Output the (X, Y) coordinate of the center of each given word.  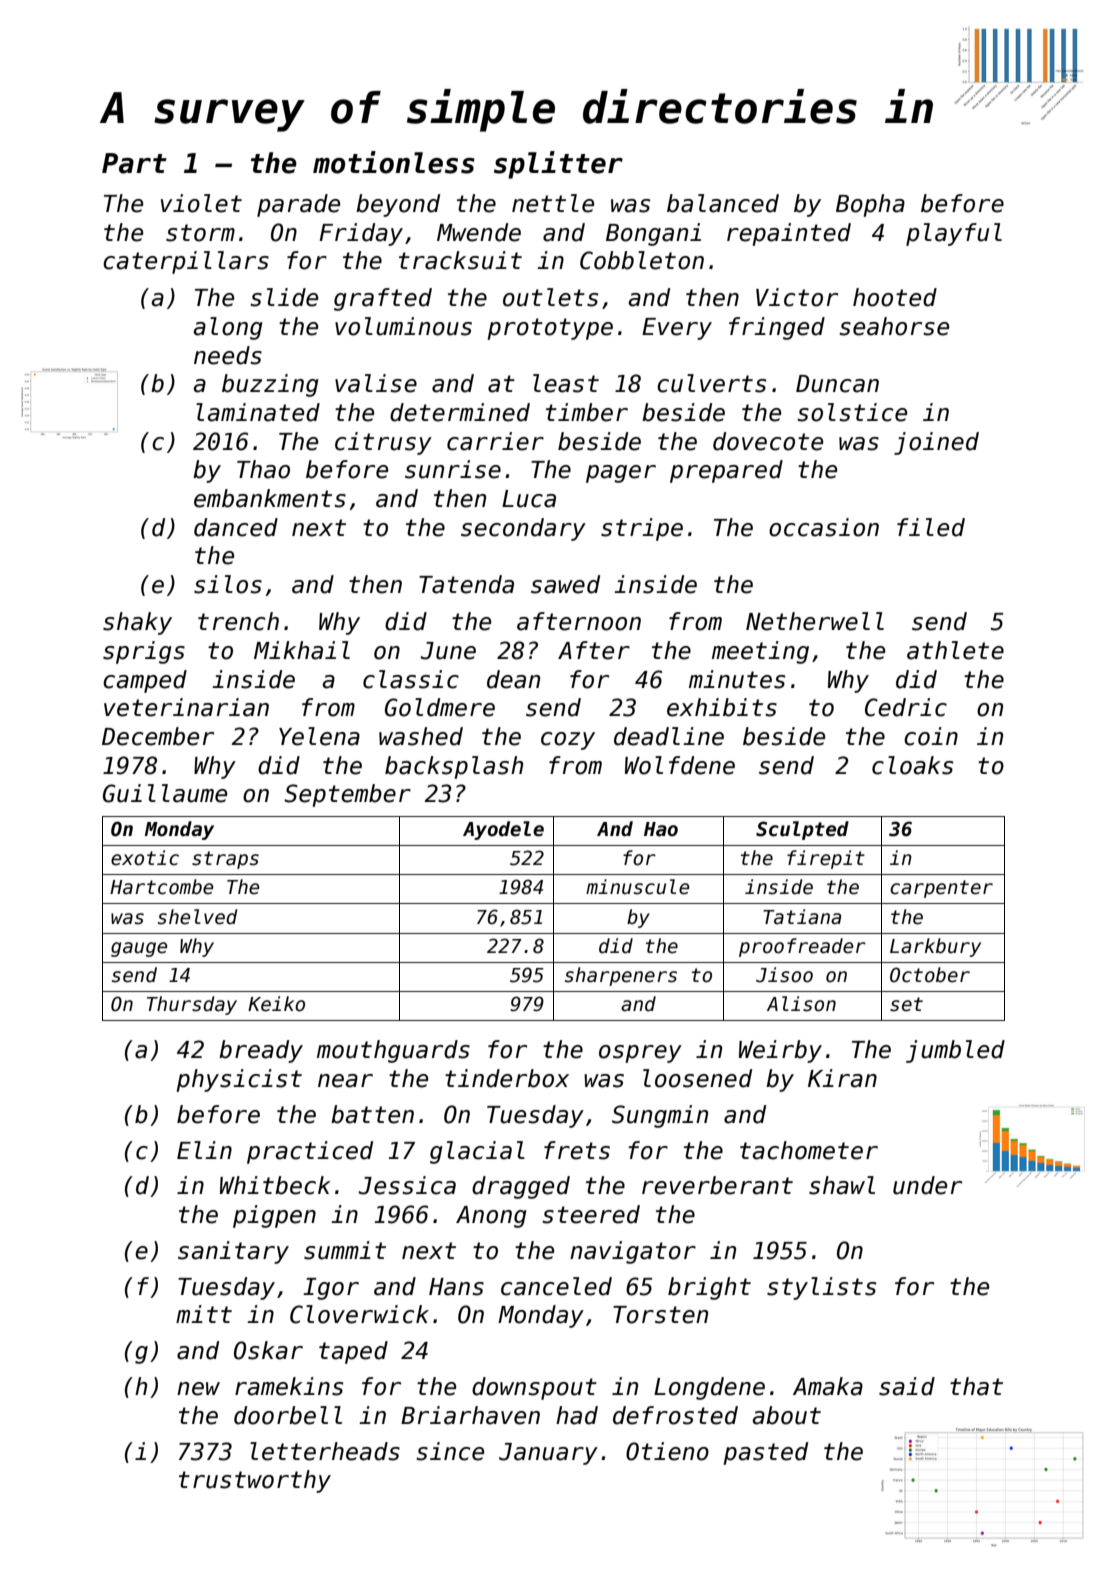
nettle (553, 203)
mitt (204, 1314)
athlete (955, 650)
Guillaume (165, 793)
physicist (239, 1080)
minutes (737, 679)
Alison (801, 1004)
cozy (568, 741)
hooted (895, 297)
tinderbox (507, 1078)
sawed (565, 584)
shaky (137, 623)
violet (201, 203)
